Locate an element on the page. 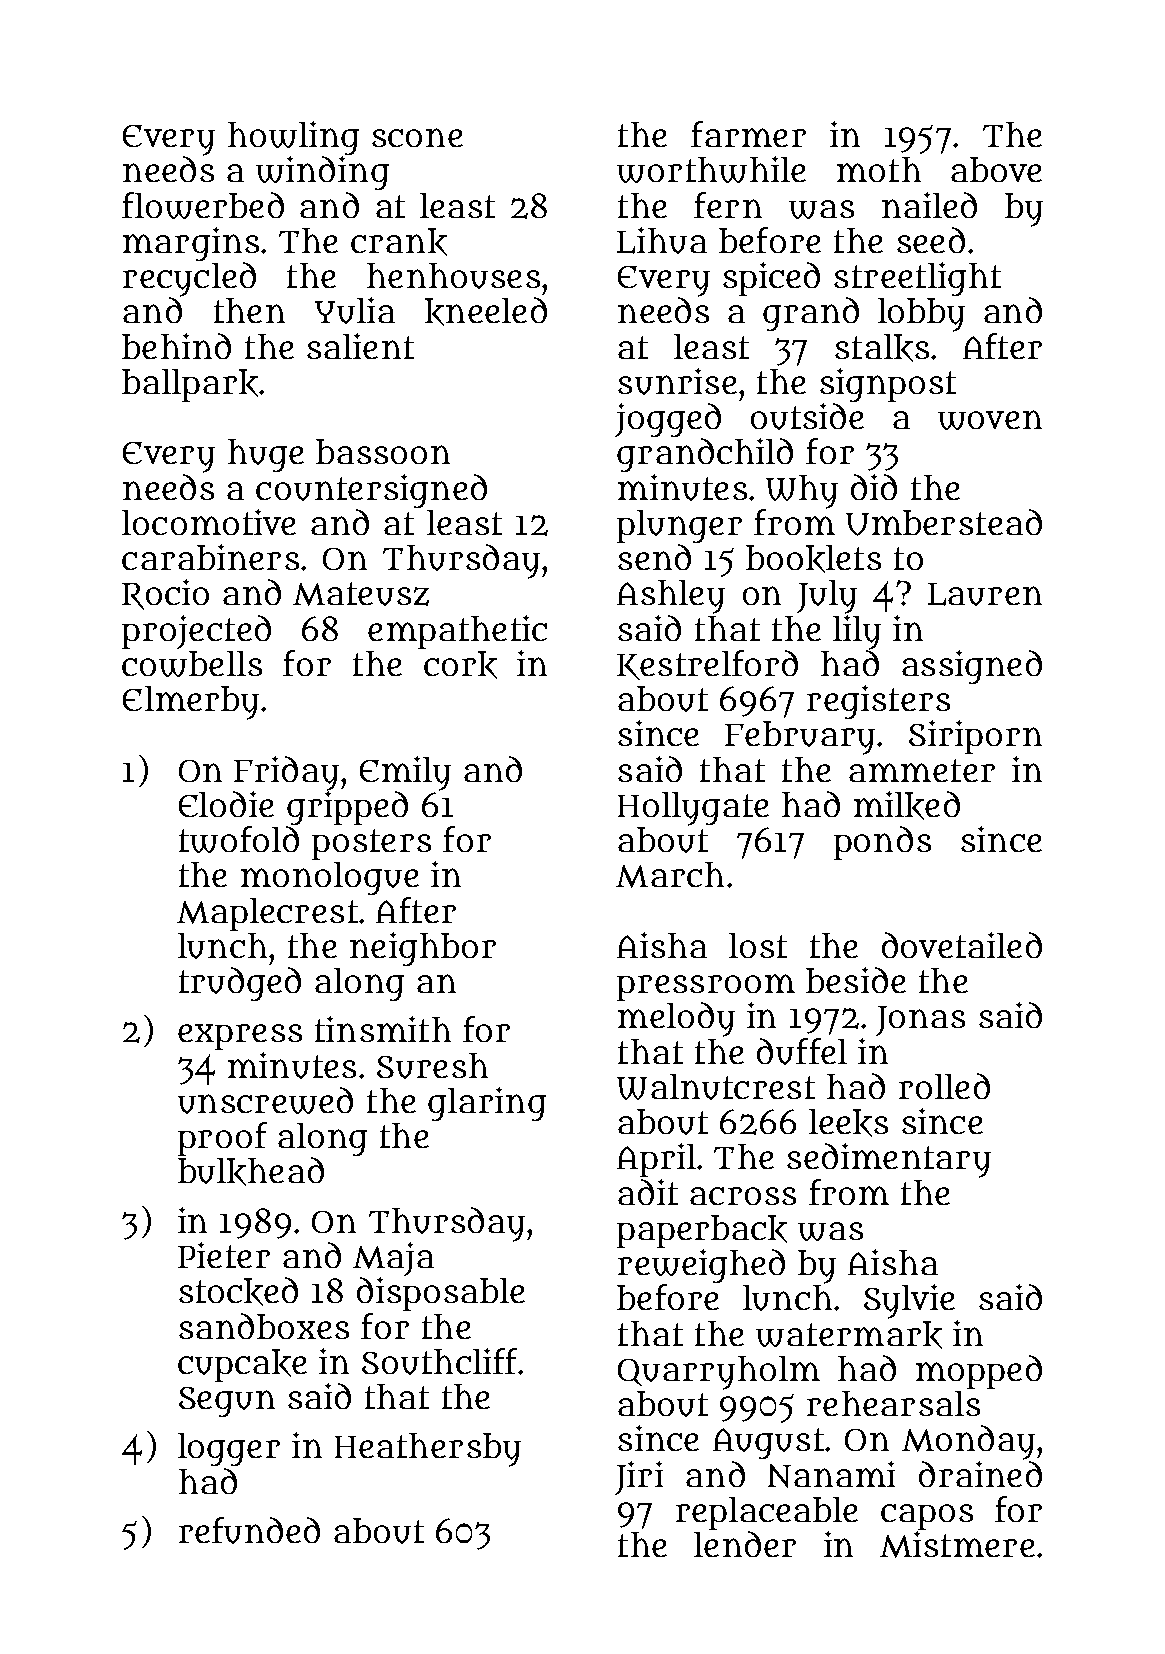 The height and width of the image is (1654, 1165). neighbor is located at coordinates (423, 949).
